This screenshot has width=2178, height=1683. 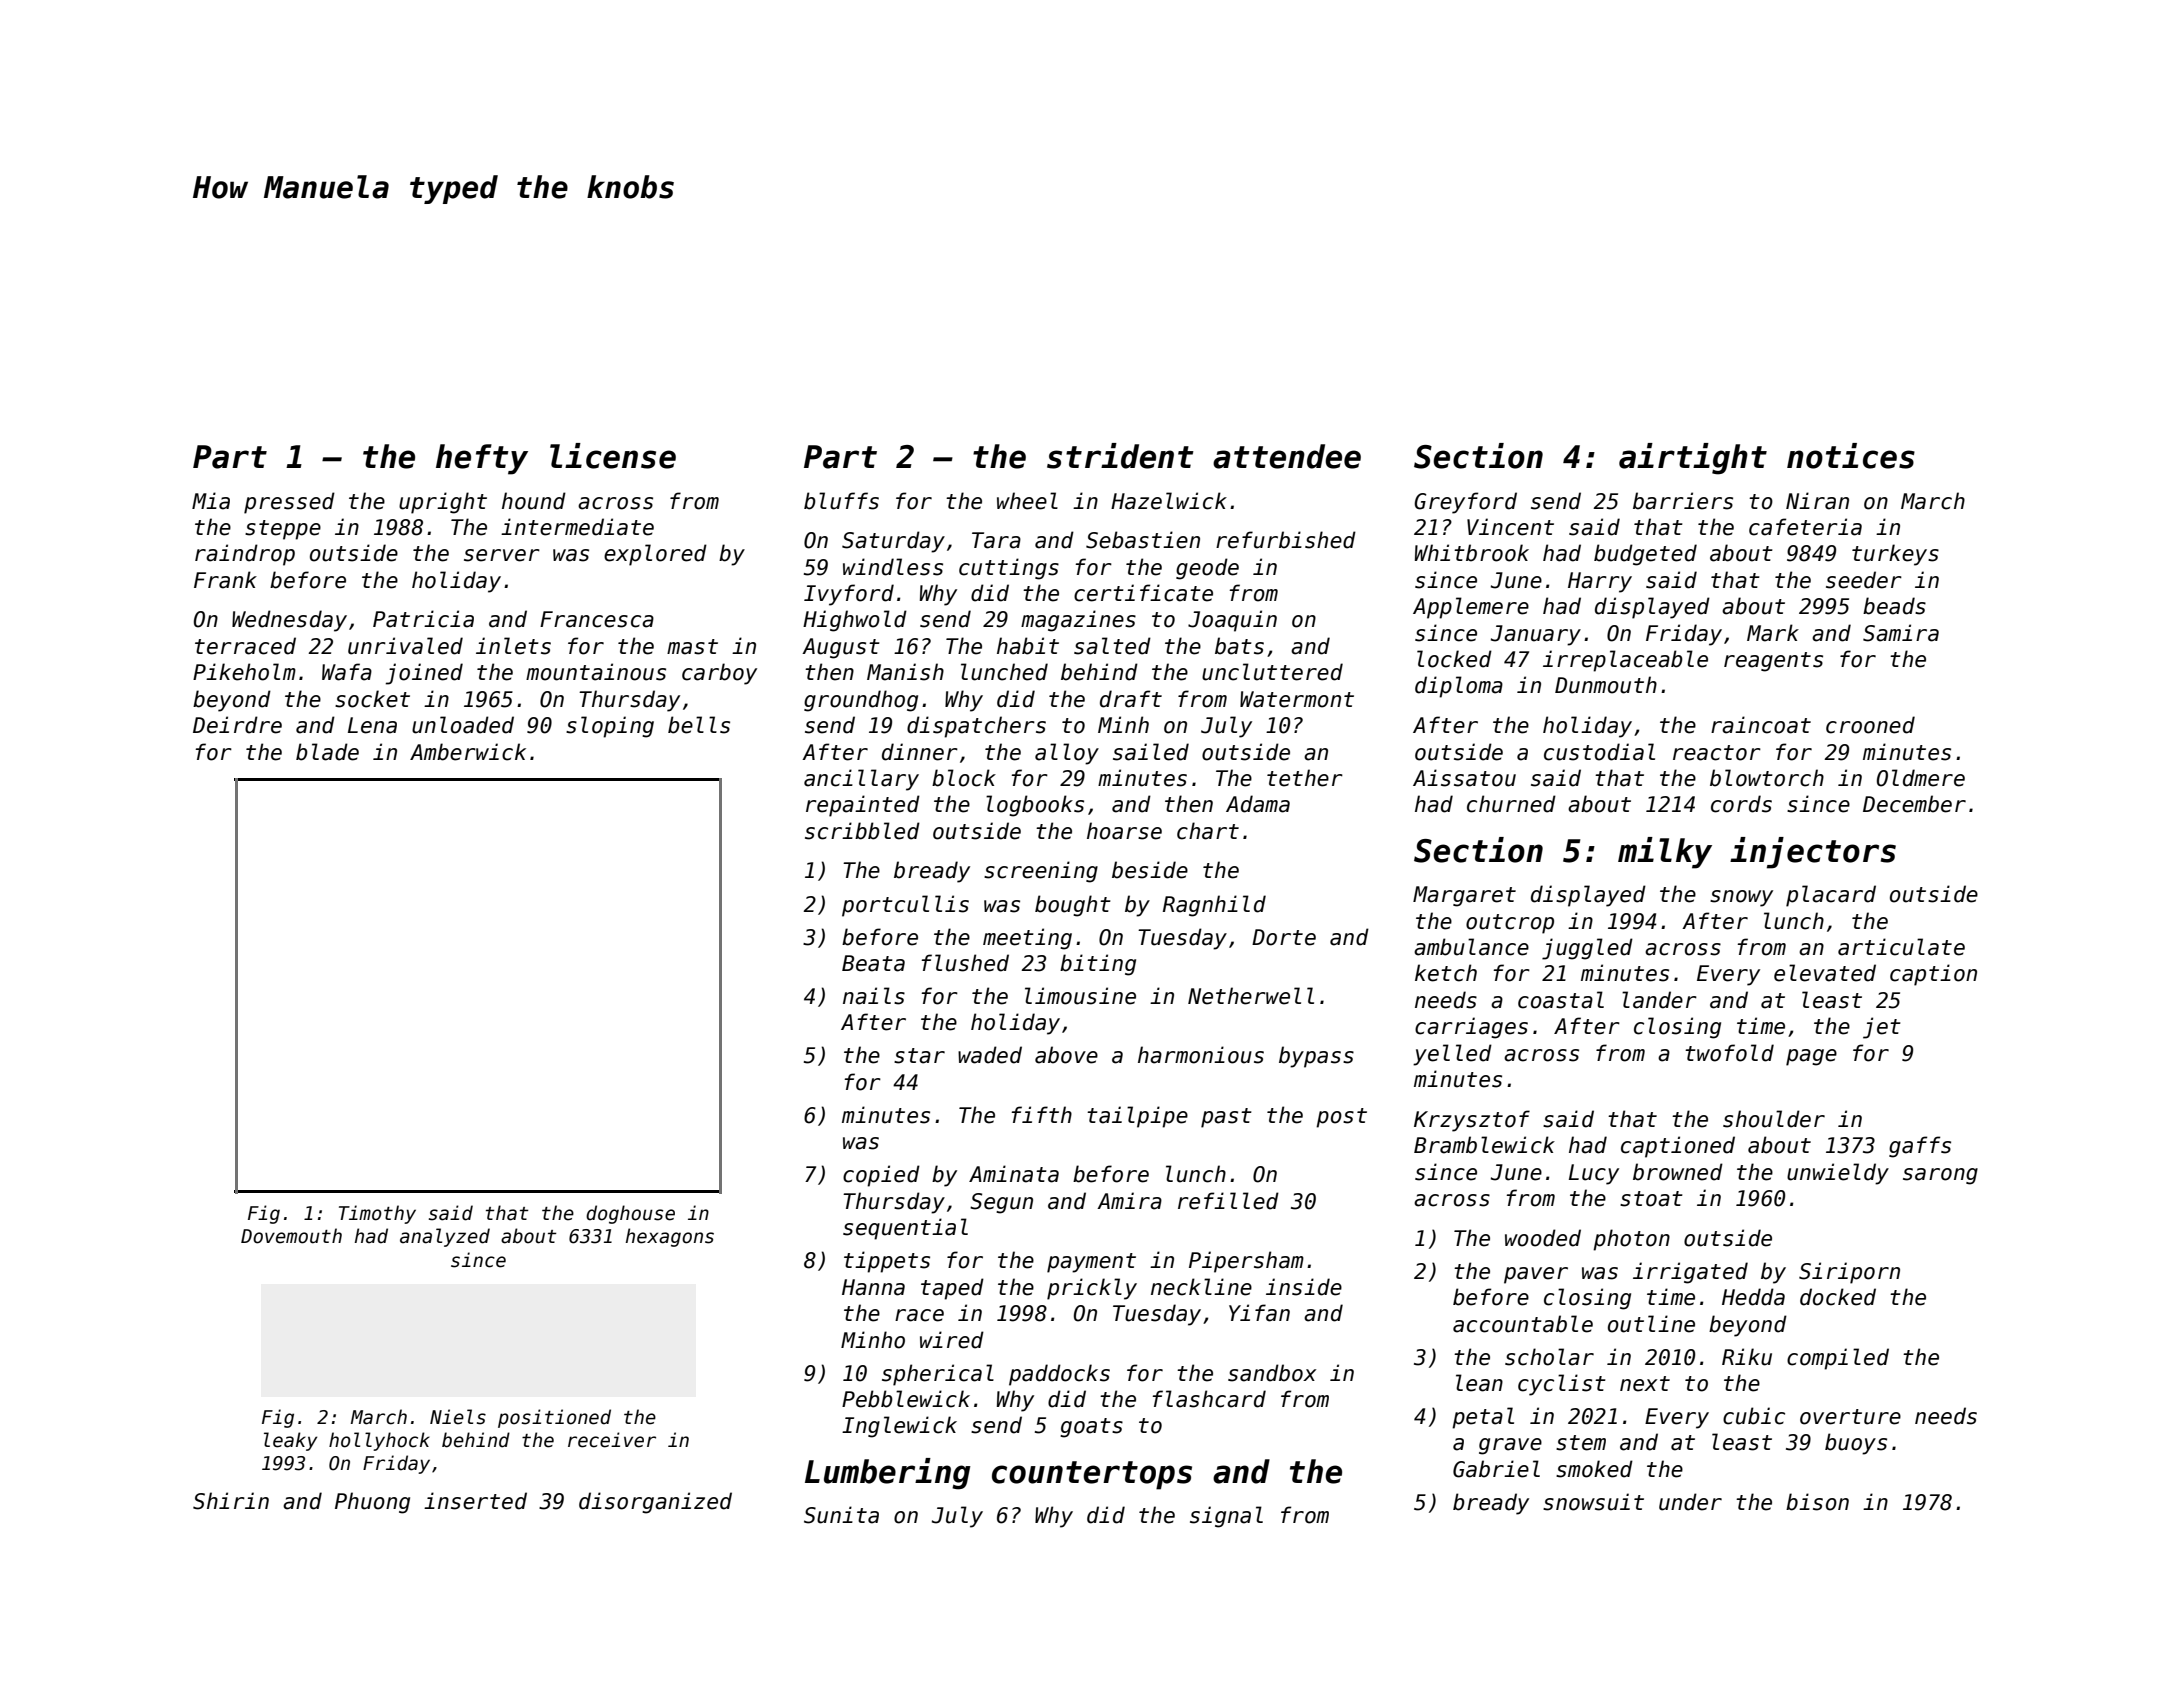 What do you see at coordinates (1895, 555) in the screenshot?
I see `turkeys` at bounding box center [1895, 555].
